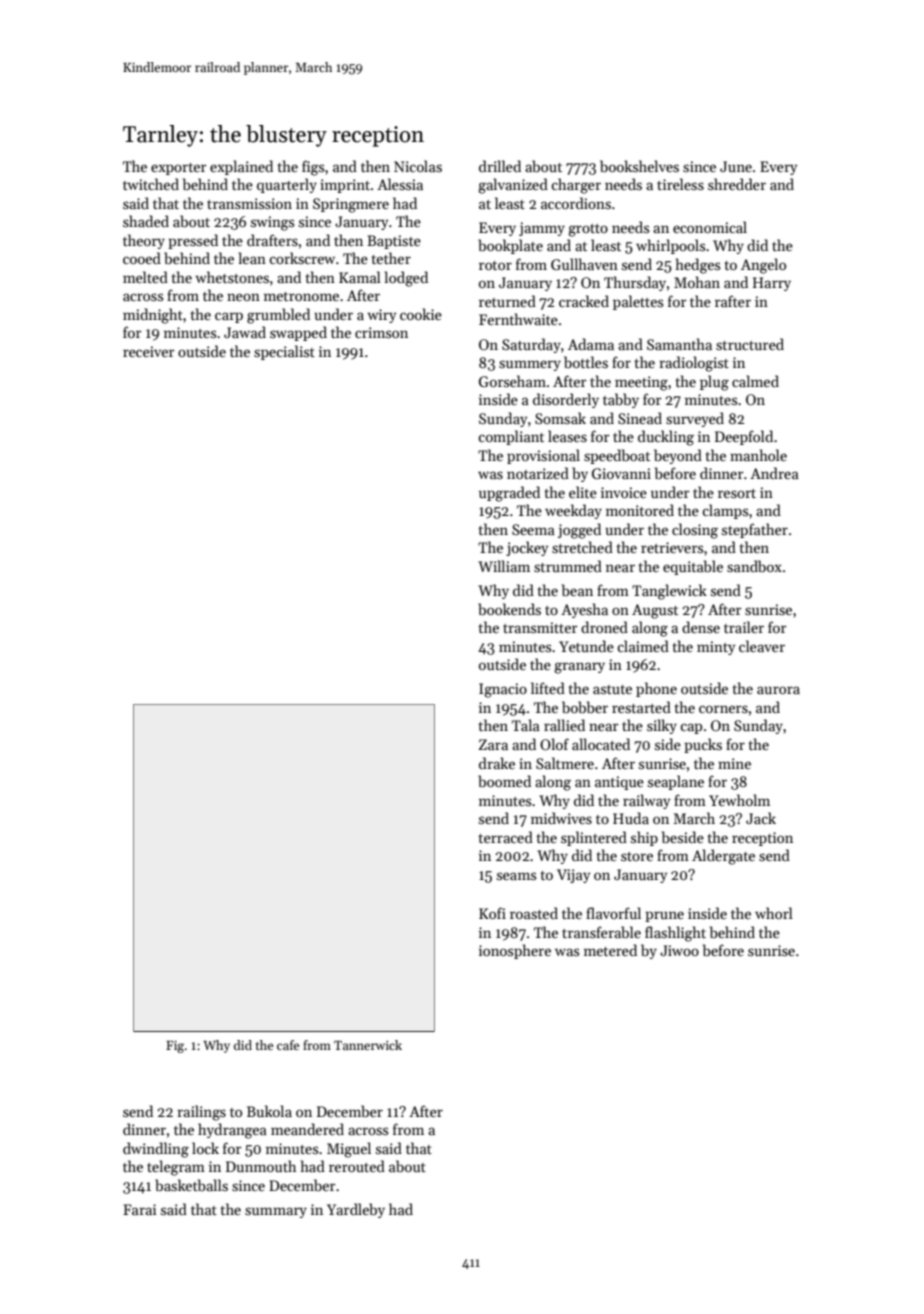 The height and width of the image is (1314, 924). Describe the element at coordinates (156, 1150) in the image. I see `dwindling` at that location.
